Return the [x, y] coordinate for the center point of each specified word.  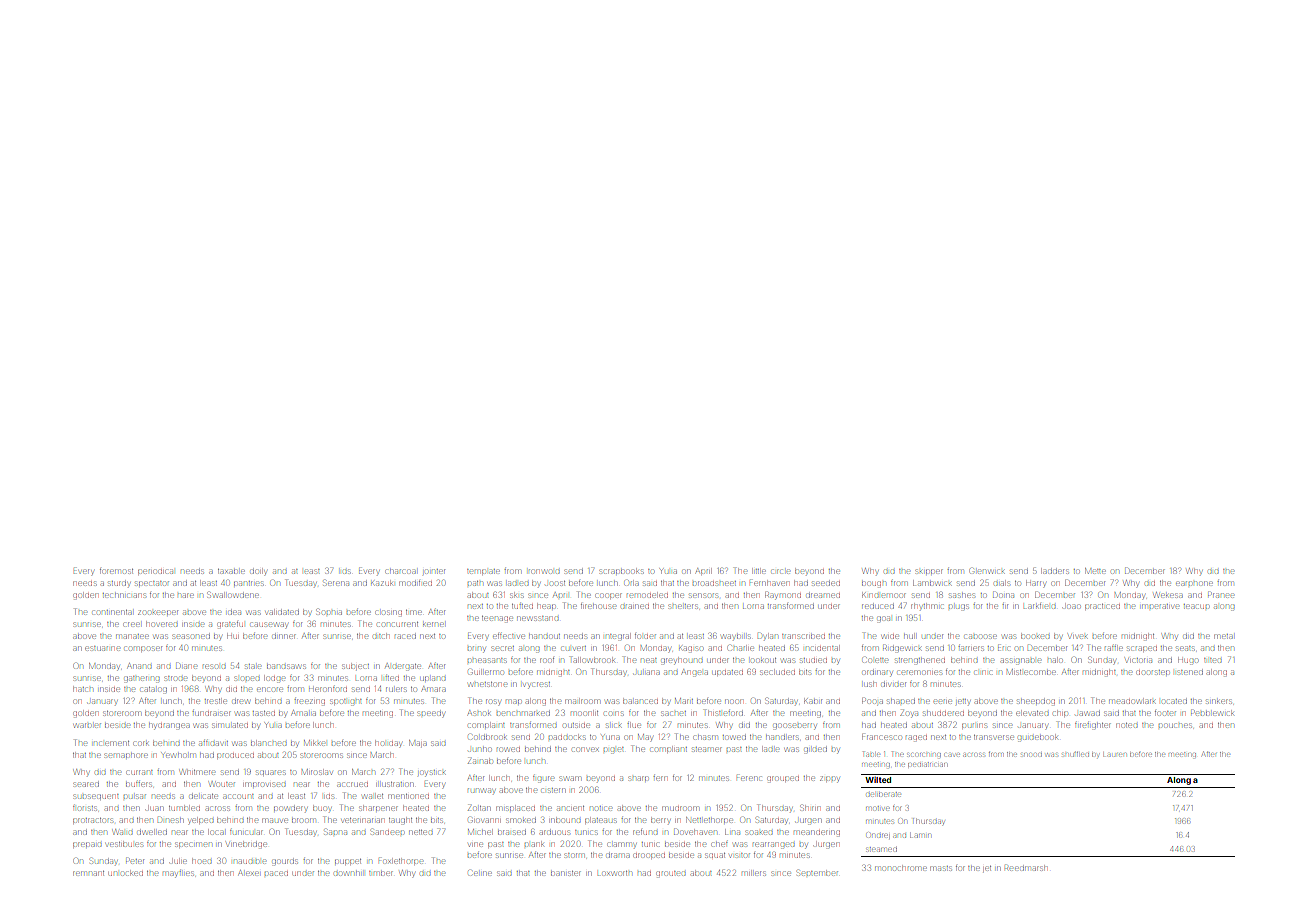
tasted [264, 713]
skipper [929, 571]
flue [634, 725]
